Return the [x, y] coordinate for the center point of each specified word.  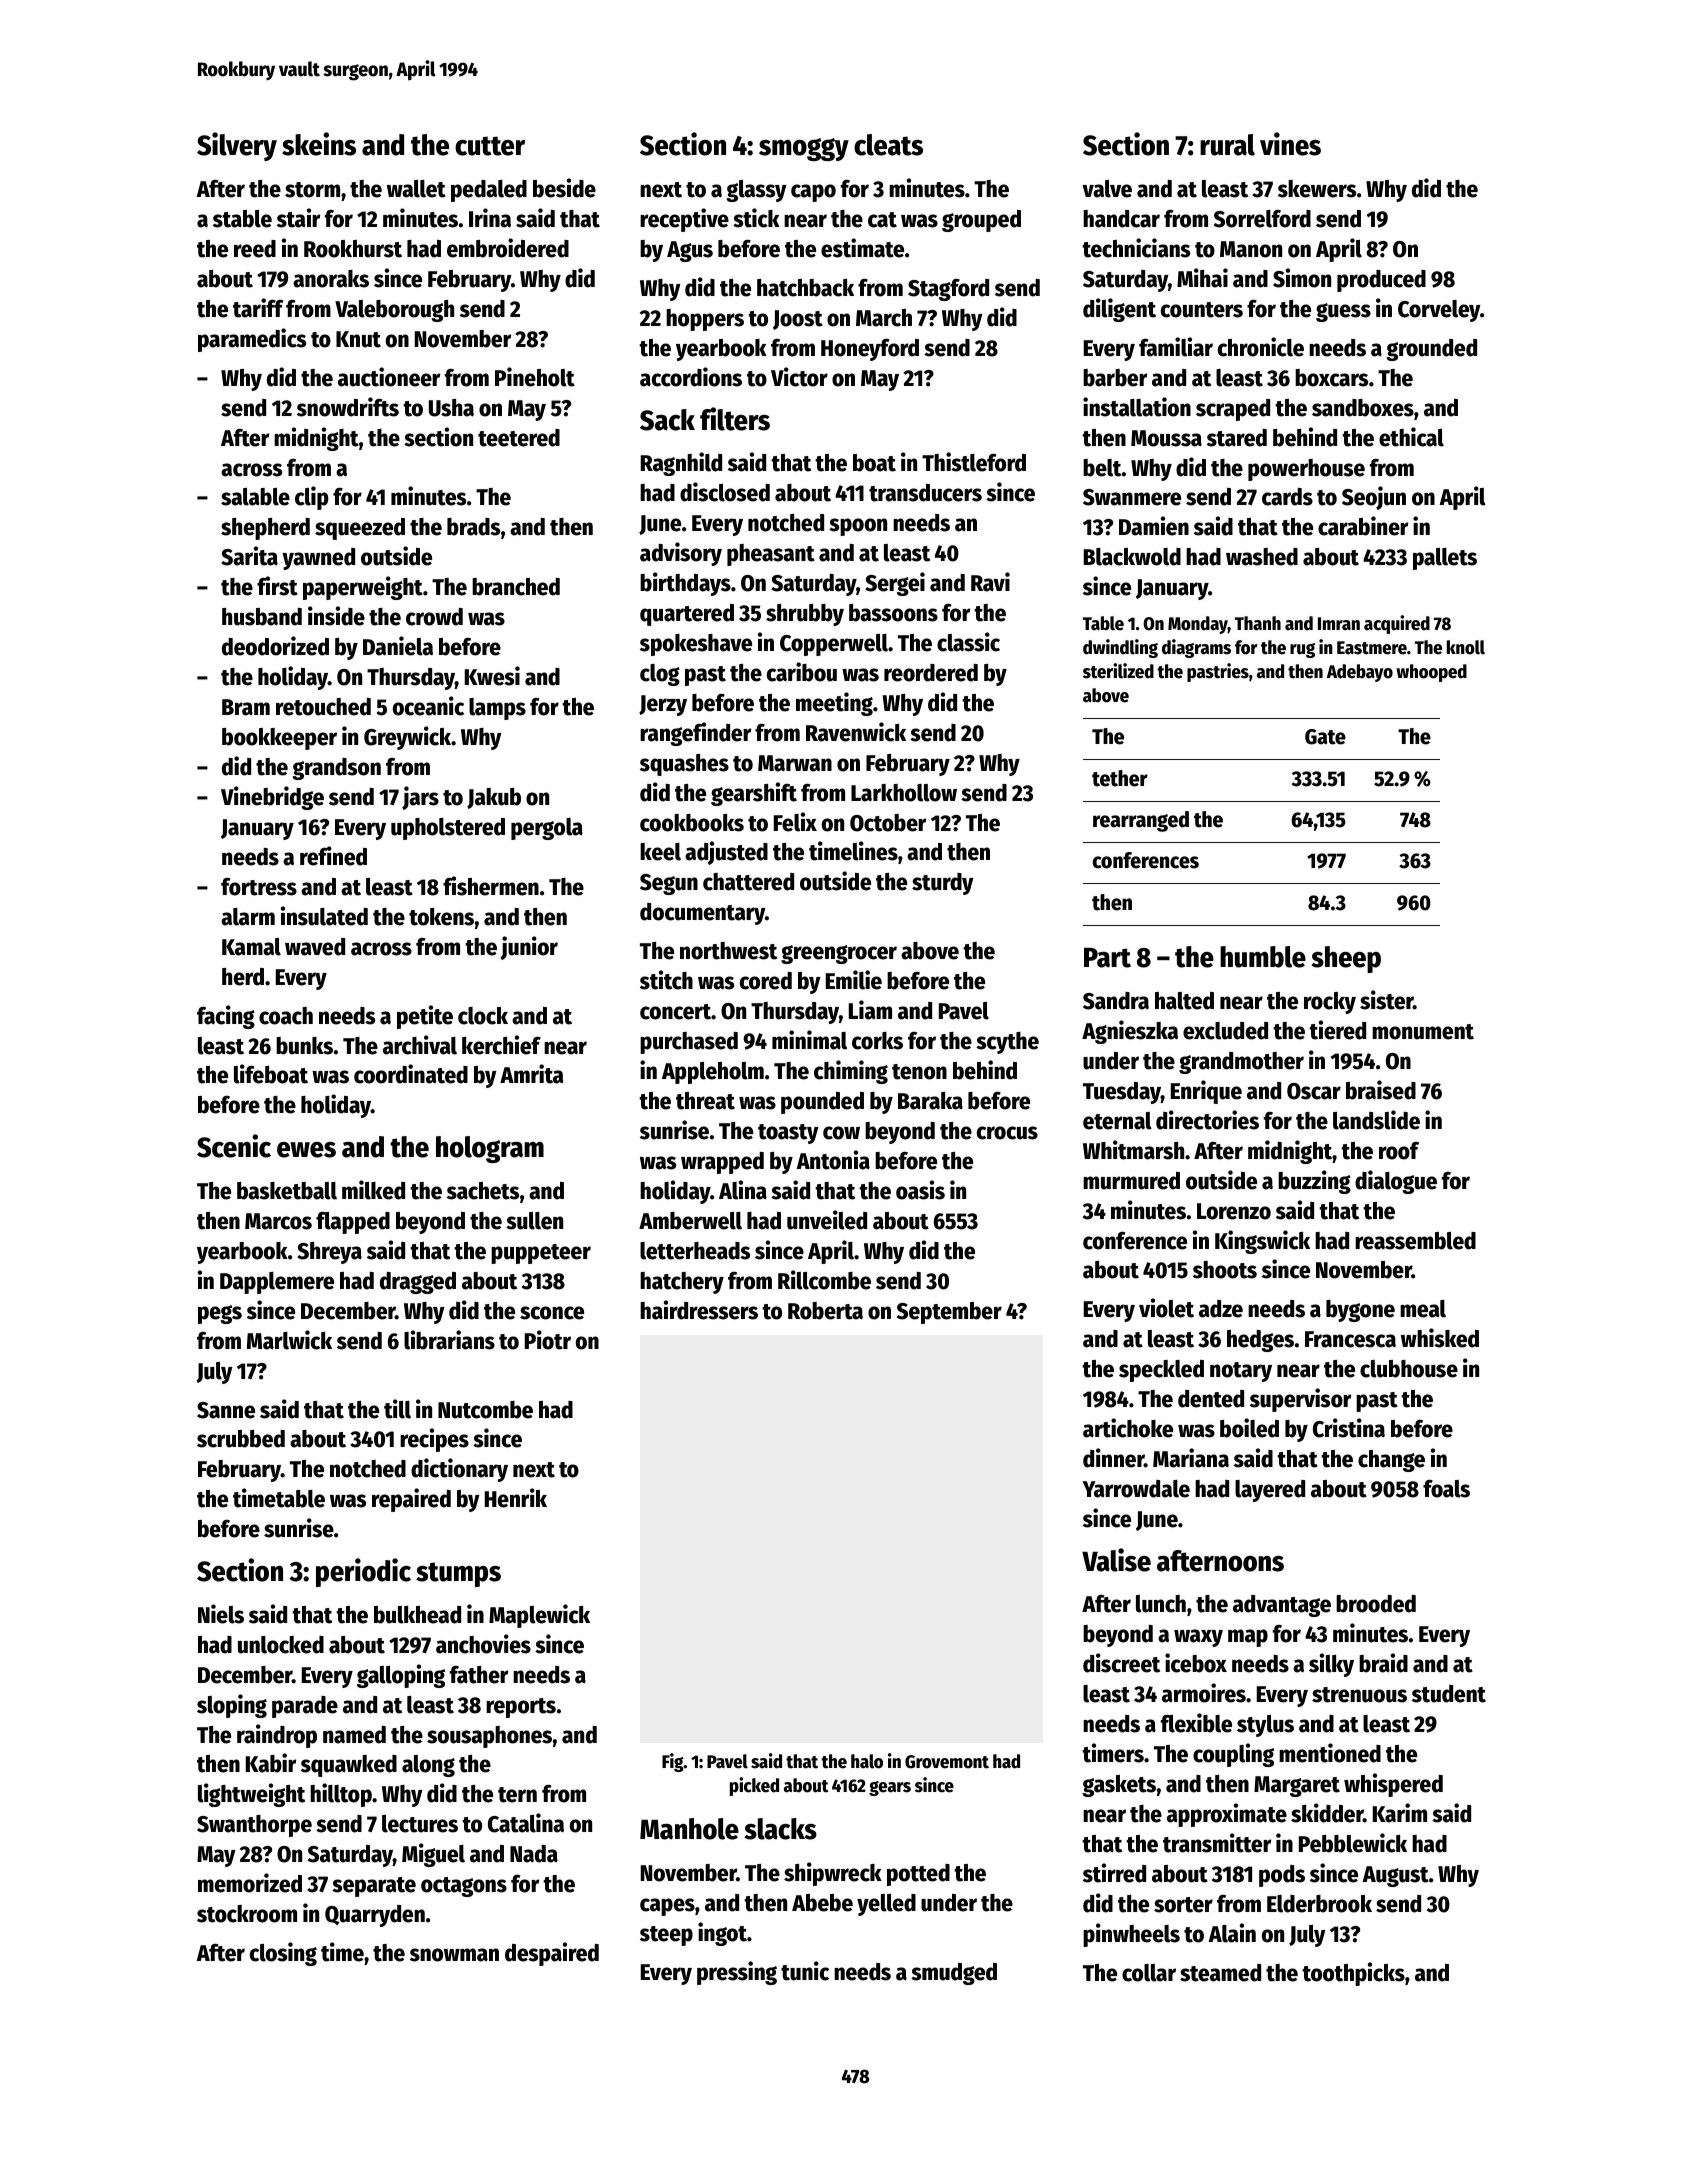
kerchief [501, 1045]
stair [298, 218]
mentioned [1330, 1753]
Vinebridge [272, 798]
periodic [363, 1572]
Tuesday [1122, 1093]
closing [283, 1954]
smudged [954, 1974]
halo [867, 1761]
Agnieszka [1130, 1032]
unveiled [827, 1220]
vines [1290, 144]
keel [660, 852]
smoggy [804, 149]
